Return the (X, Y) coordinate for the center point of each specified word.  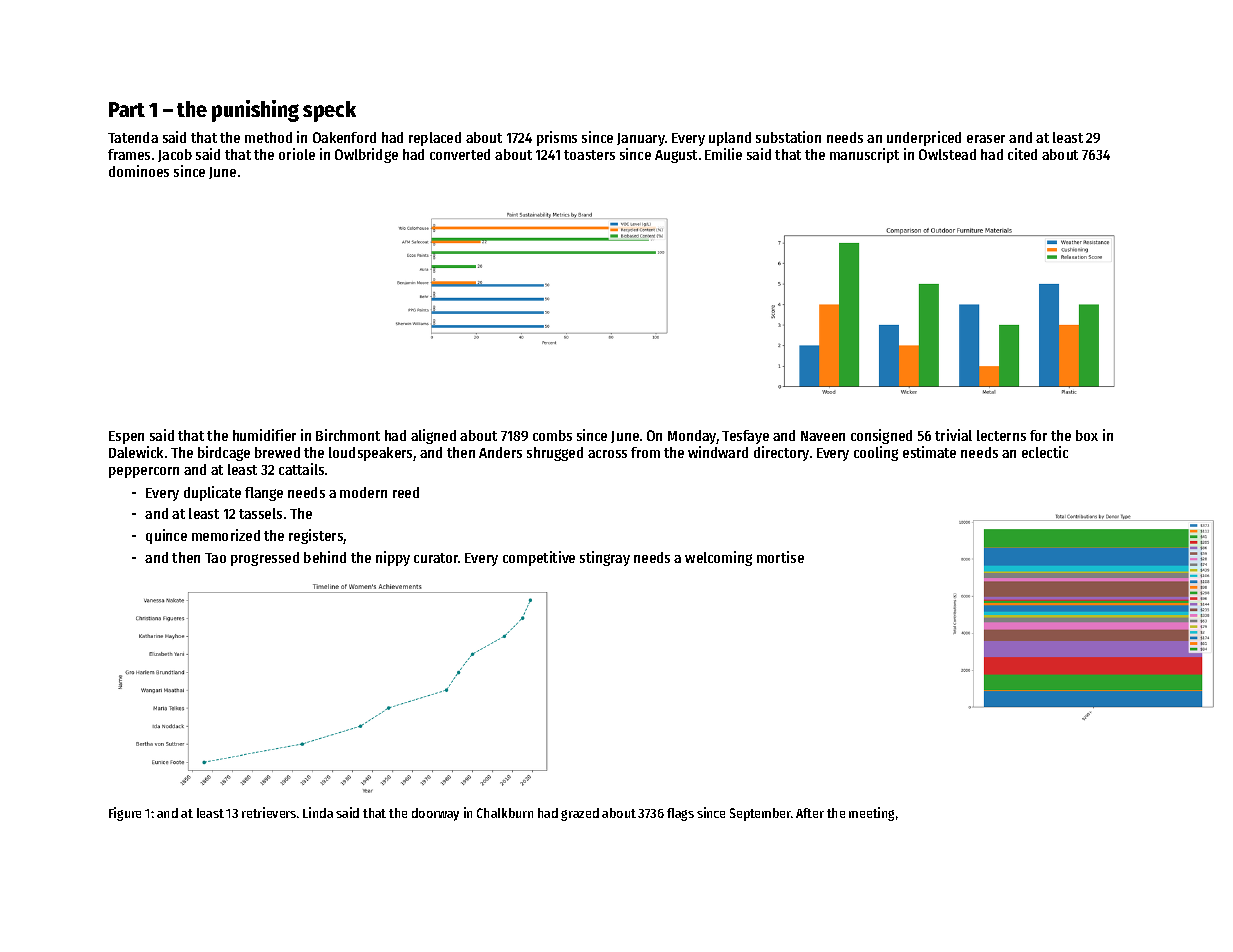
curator (436, 558)
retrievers (269, 812)
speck (329, 111)
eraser (986, 139)
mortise (780, 557)
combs (552, 435)
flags (680, 814)
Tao (215, 558)
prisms (557, 138)
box (1087, 435)
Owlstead (947, 154)
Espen (126, 437)
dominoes (139, 171)
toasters (589, 155)
